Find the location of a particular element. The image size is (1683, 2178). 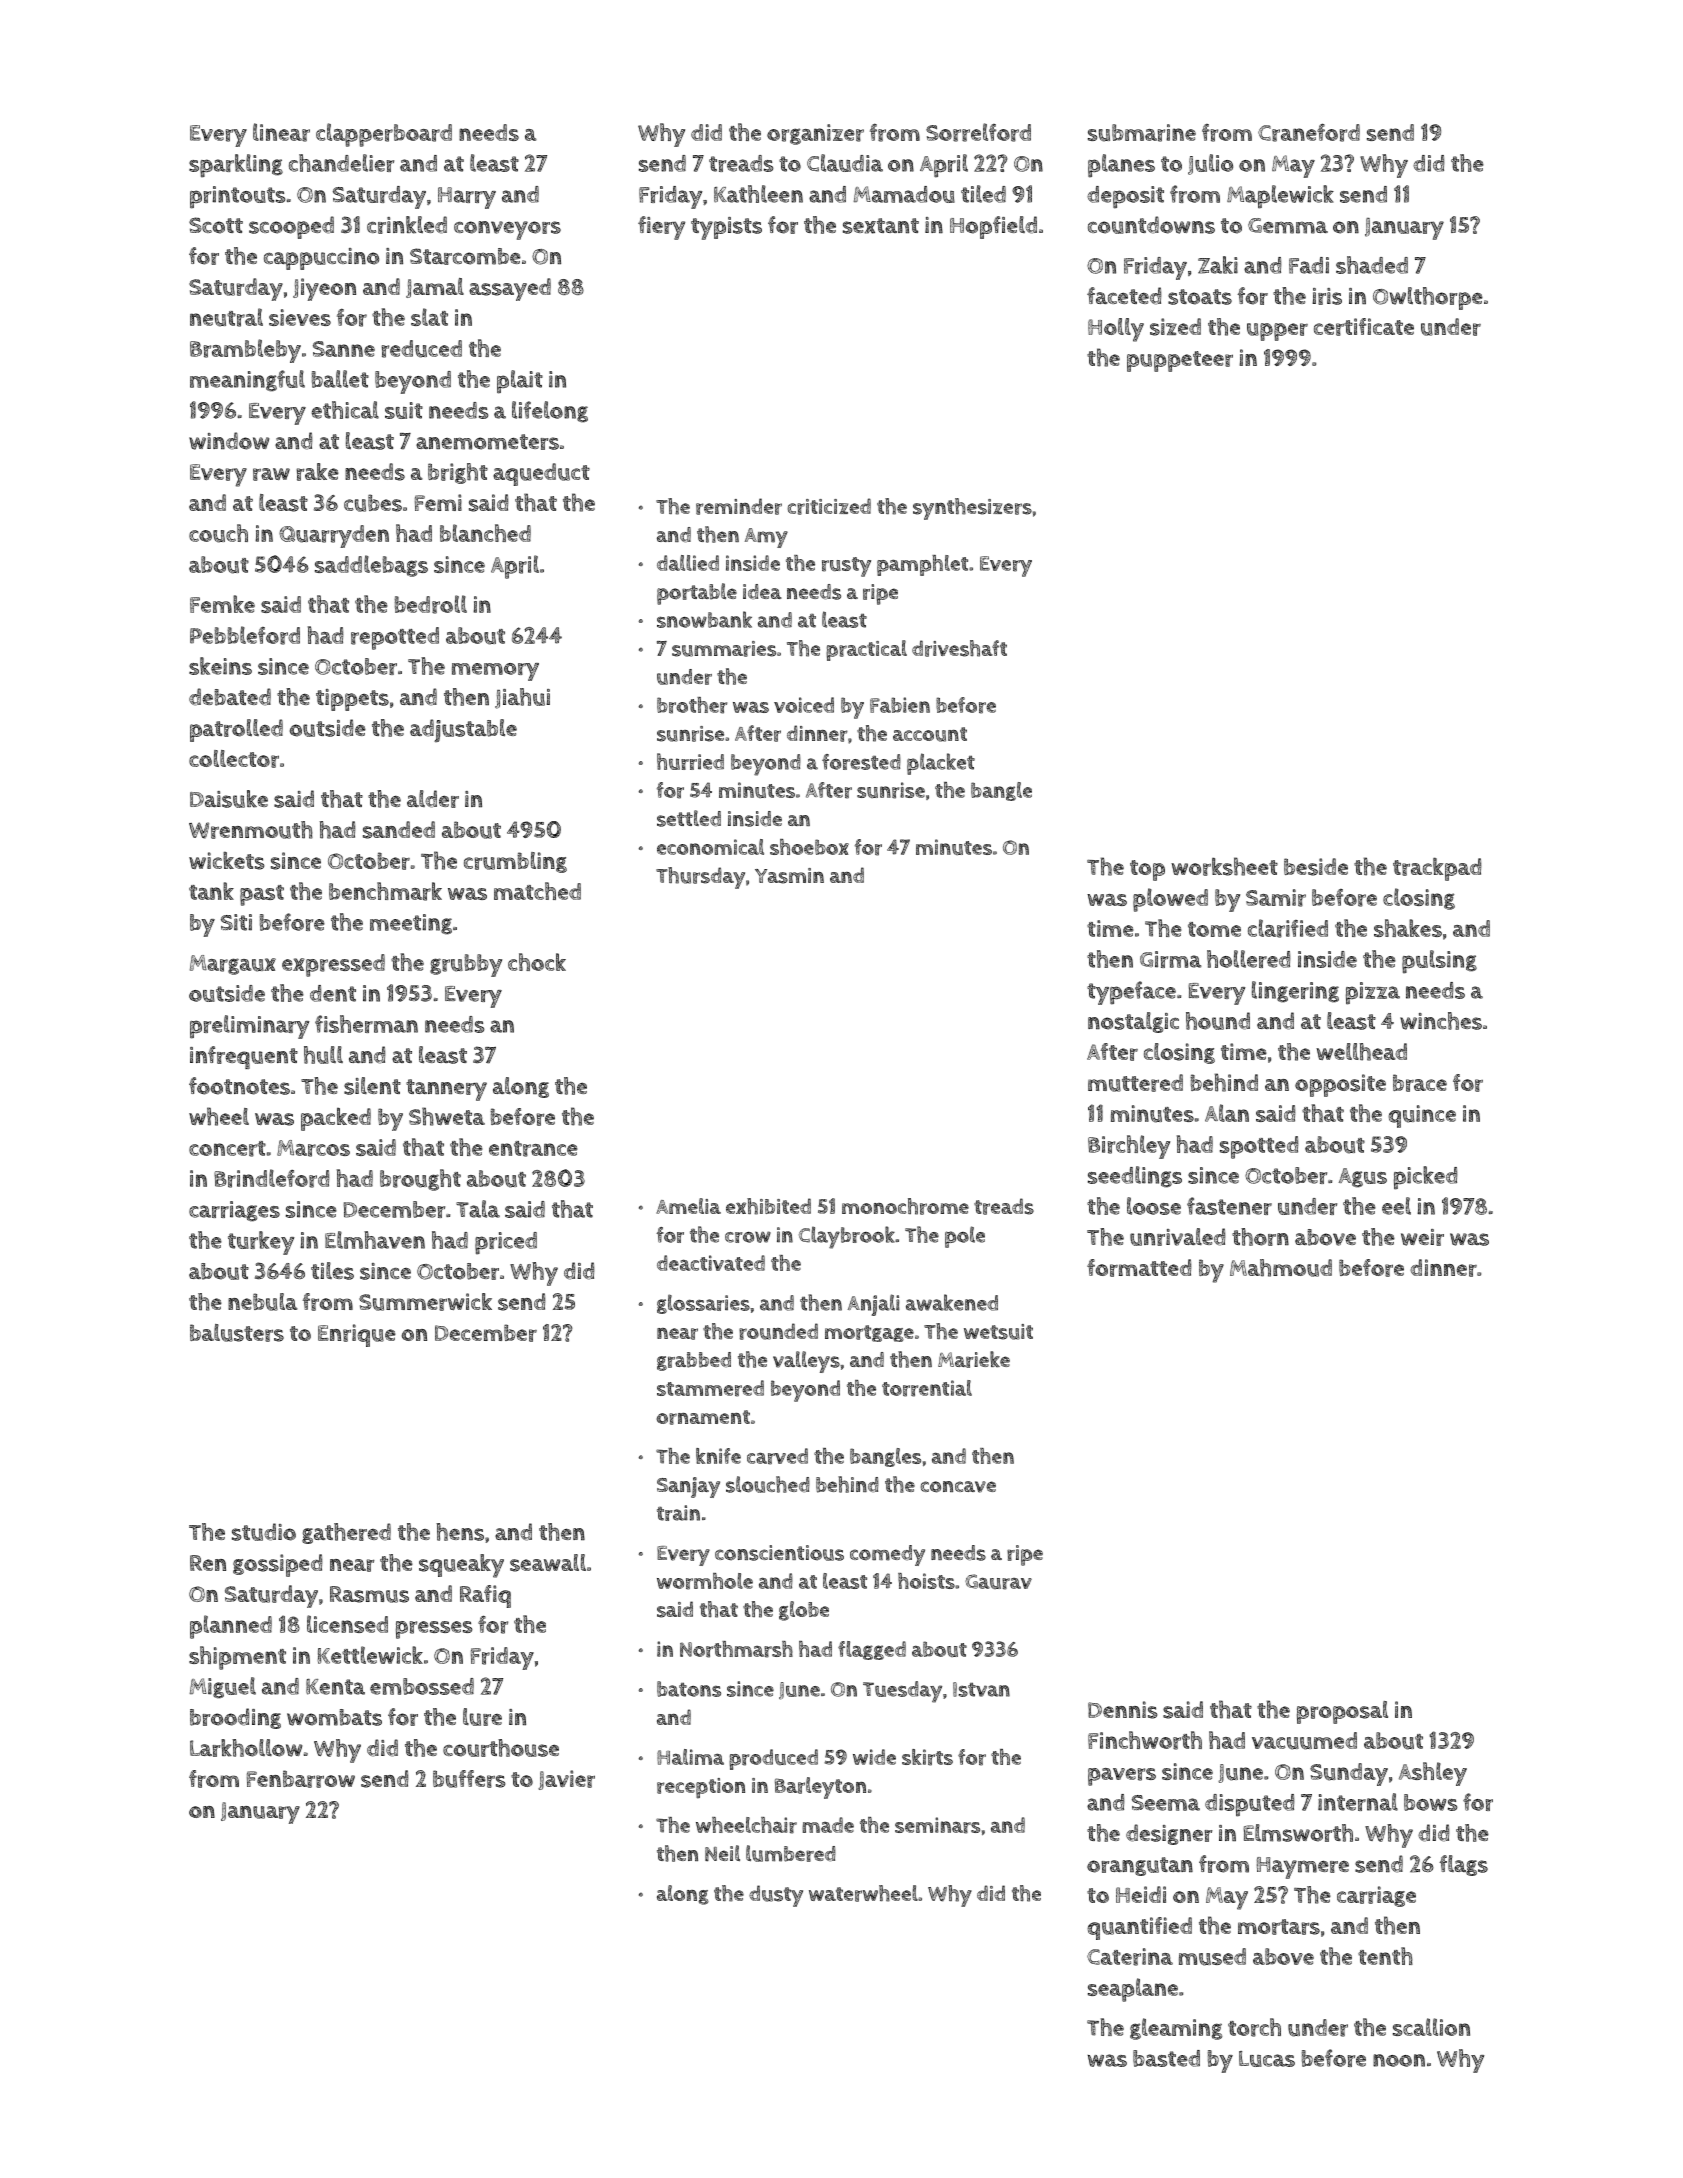

basted is located at coordinates (1166, 2058).
